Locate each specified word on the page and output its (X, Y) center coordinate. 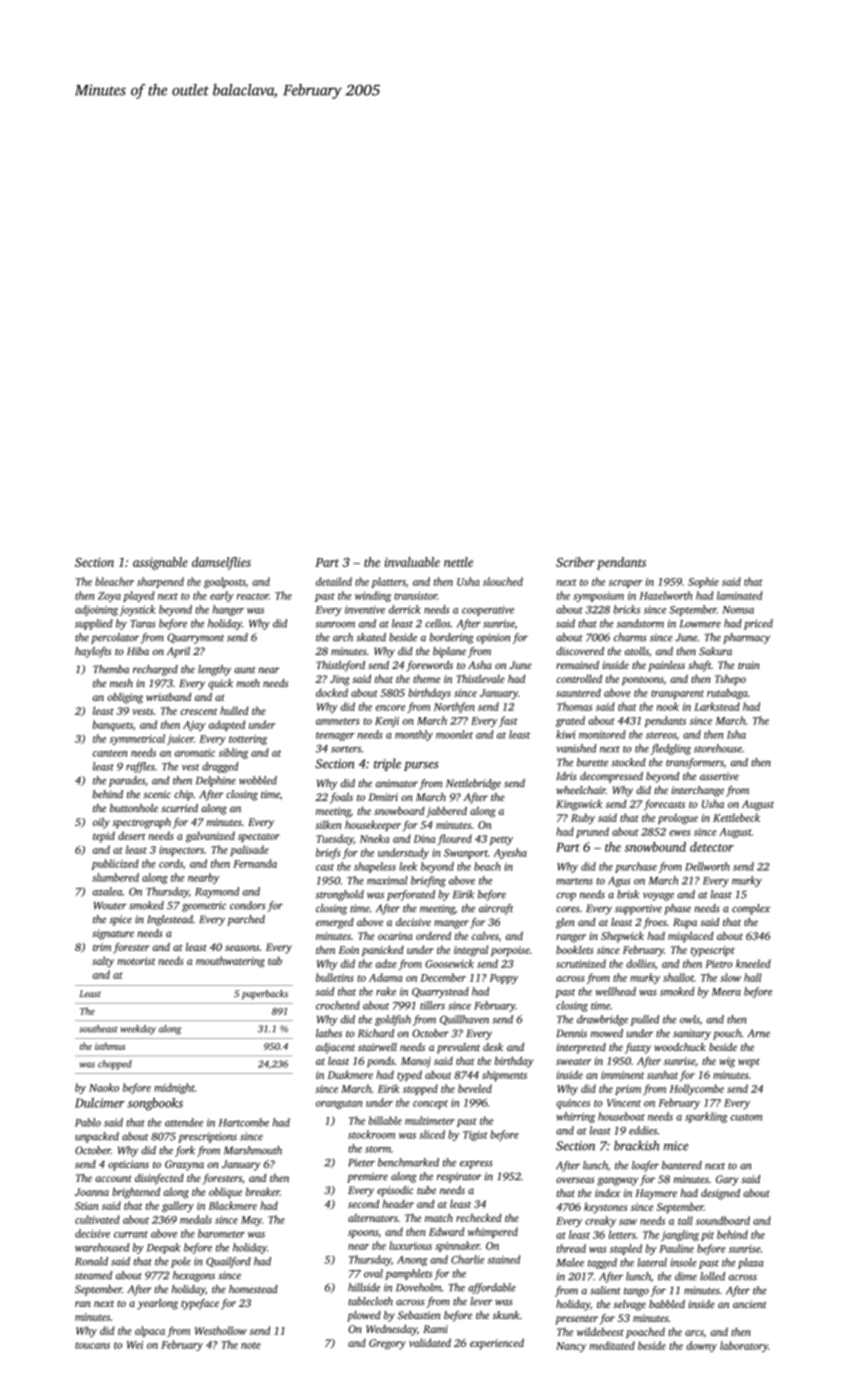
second (363, 1204)
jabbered (446, 812)
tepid (104, 836)
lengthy (214, 670)
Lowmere (700, 624)
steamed (93, 1275)
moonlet (454, 734)
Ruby (583, 819)
